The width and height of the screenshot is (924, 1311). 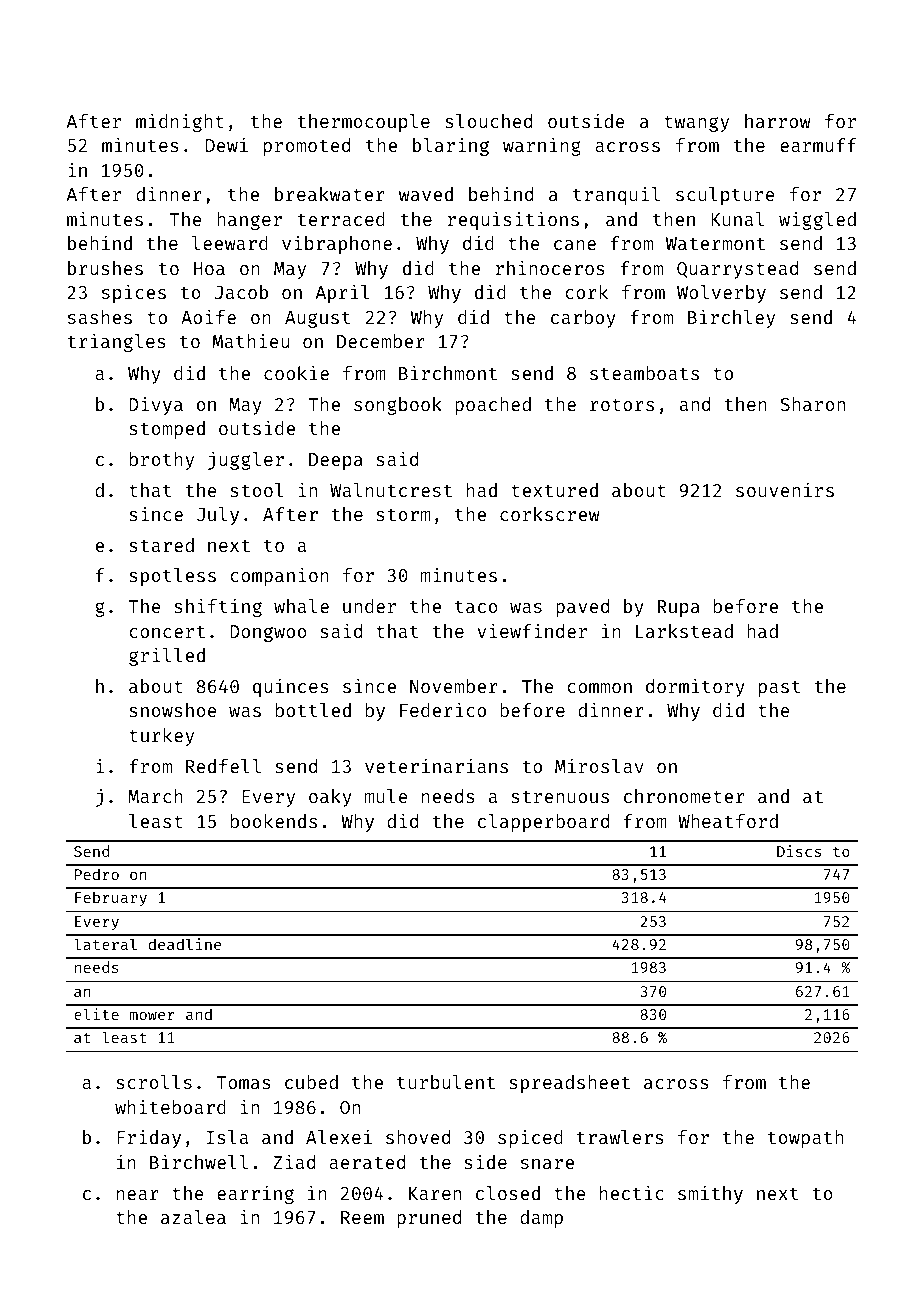 I want to click on rhinoceros, so click(x=550, y=267).
